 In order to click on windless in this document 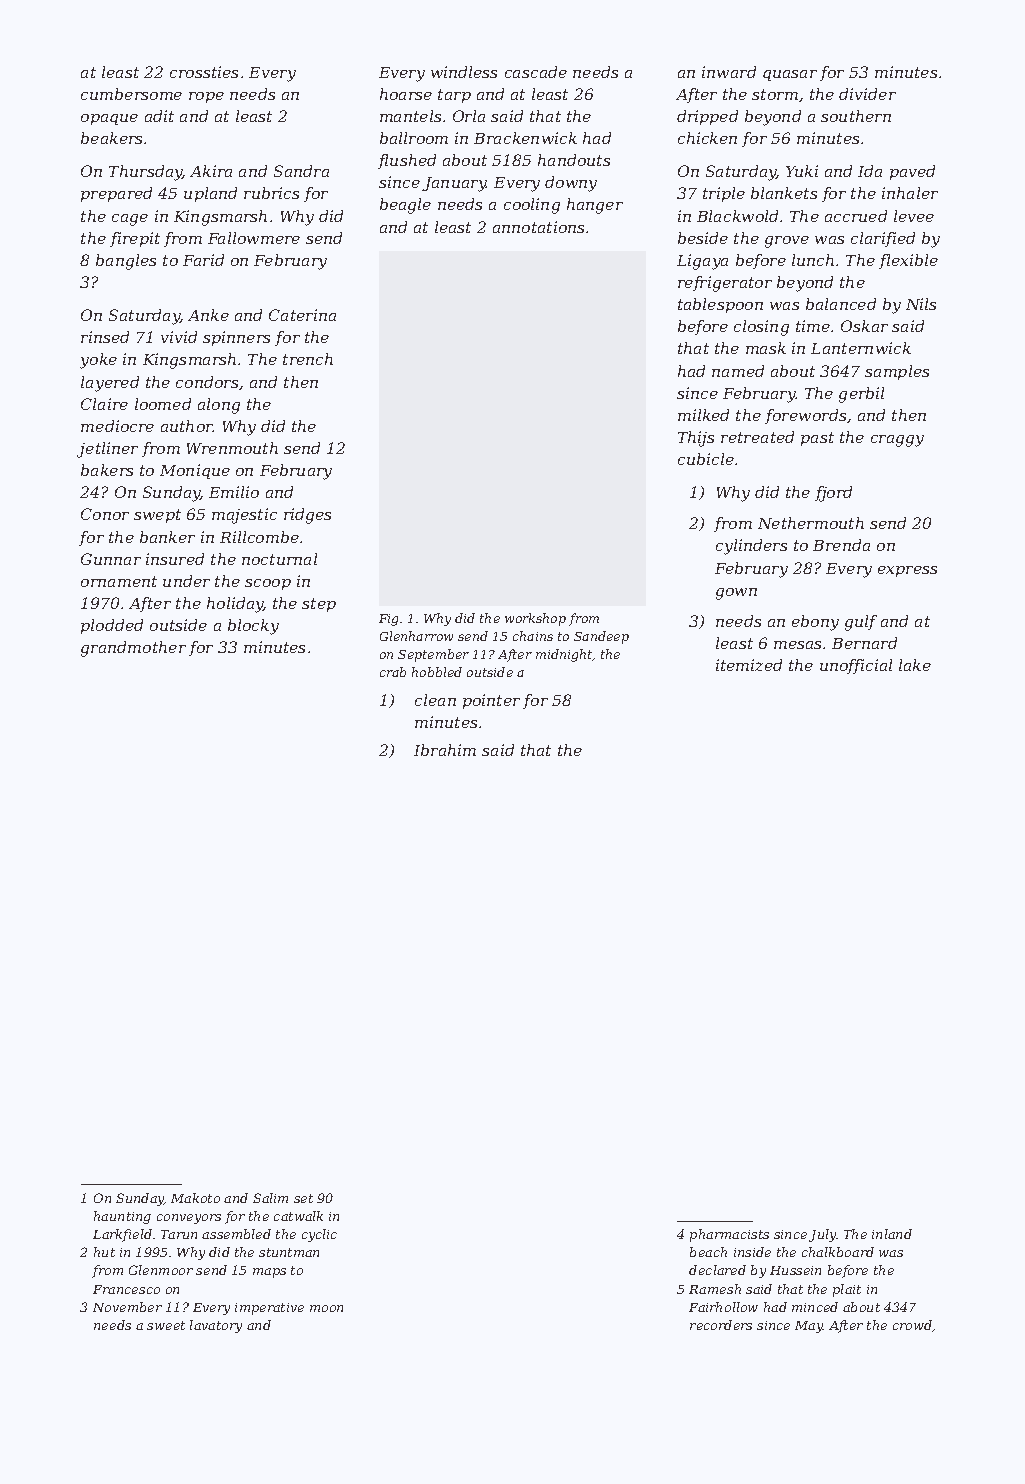, I will do `click(464, 72)`.
